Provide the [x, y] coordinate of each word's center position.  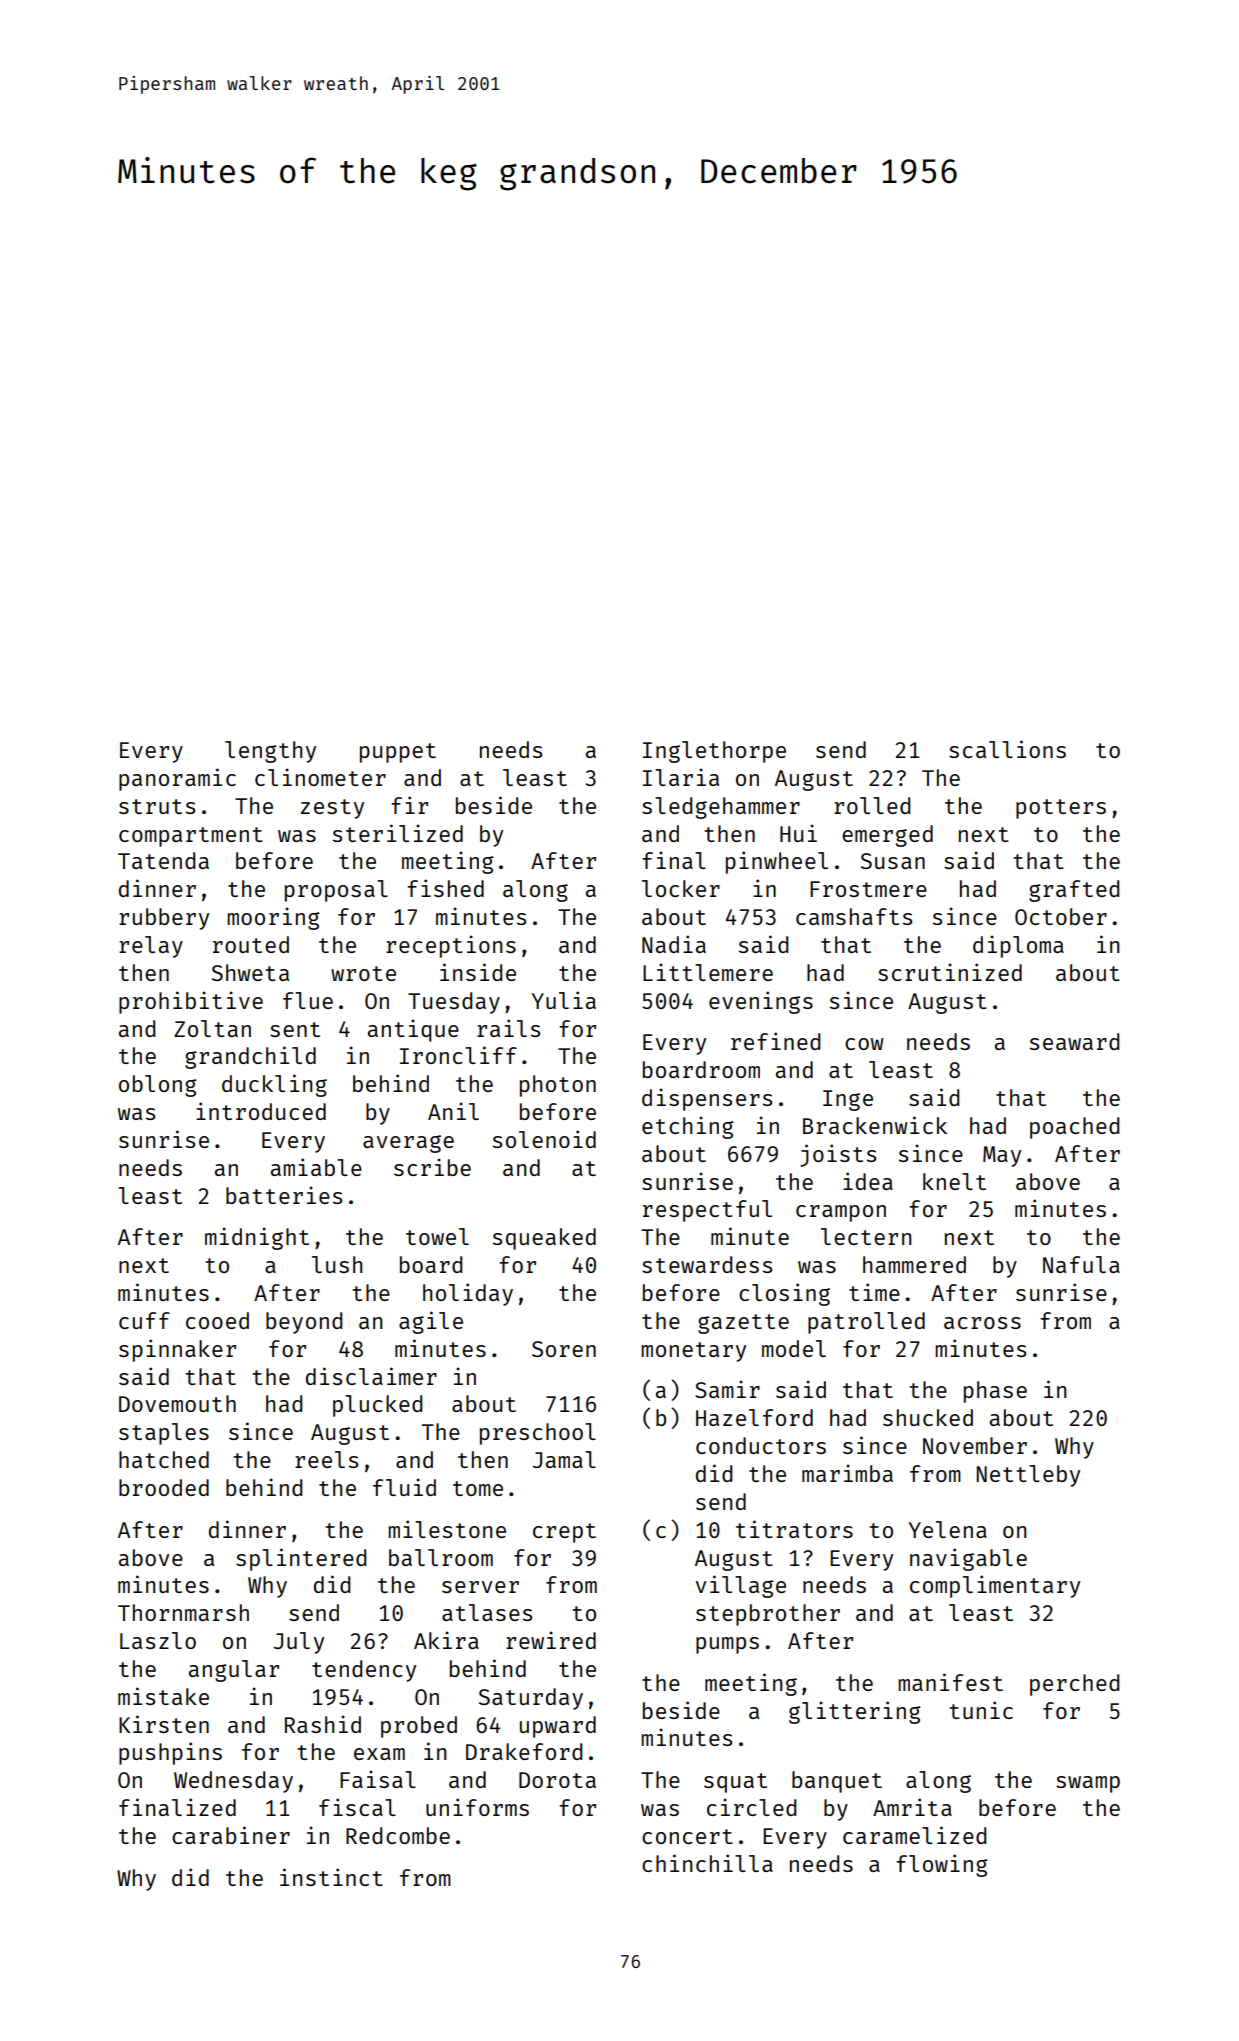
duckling [274, 1085]
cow [864, 1044]
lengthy [270, 752]
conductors [761, 1445]
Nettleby [1028, 1476]
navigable [968, 1559]
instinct [331, 1877]
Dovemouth [177, 1403]
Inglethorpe [714, 752]
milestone [447, 1529]
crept [564, 1533]
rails [508, 1028]
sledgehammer [721, 808]
